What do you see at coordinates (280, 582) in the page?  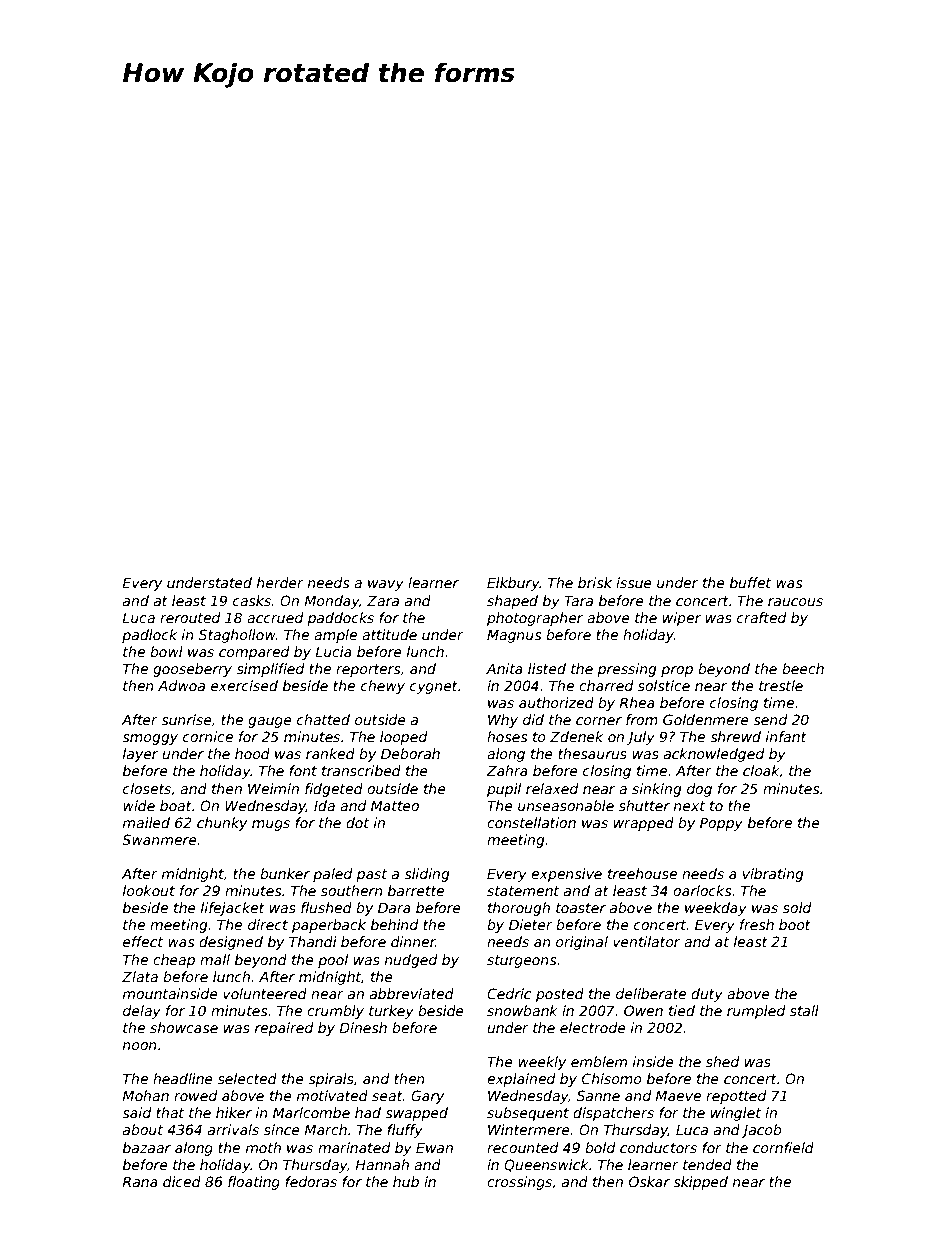 I see `herder` at bounding box center [280, 582].
